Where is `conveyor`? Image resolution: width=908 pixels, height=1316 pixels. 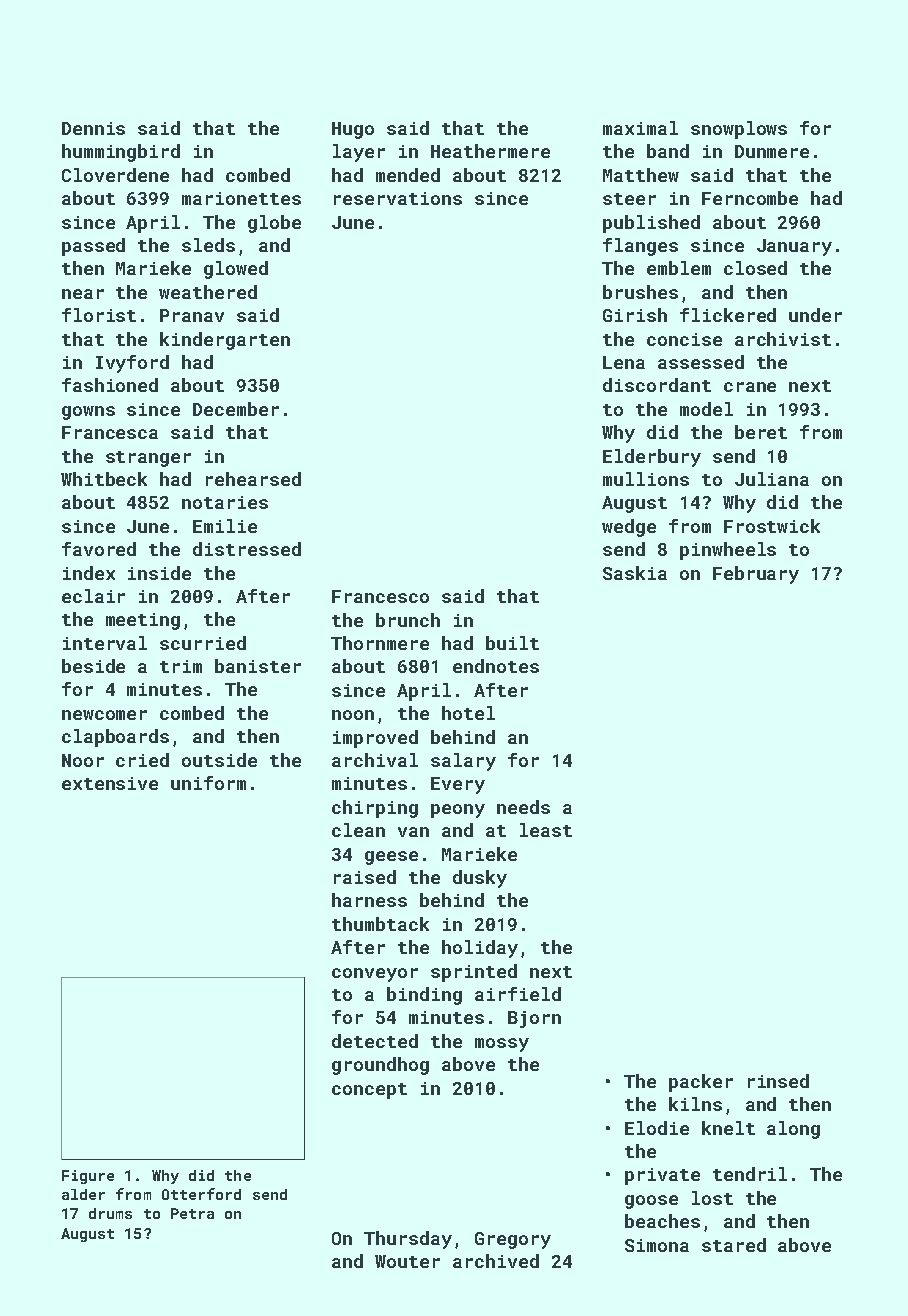 conveyor is located at coordinates (375, 975).
